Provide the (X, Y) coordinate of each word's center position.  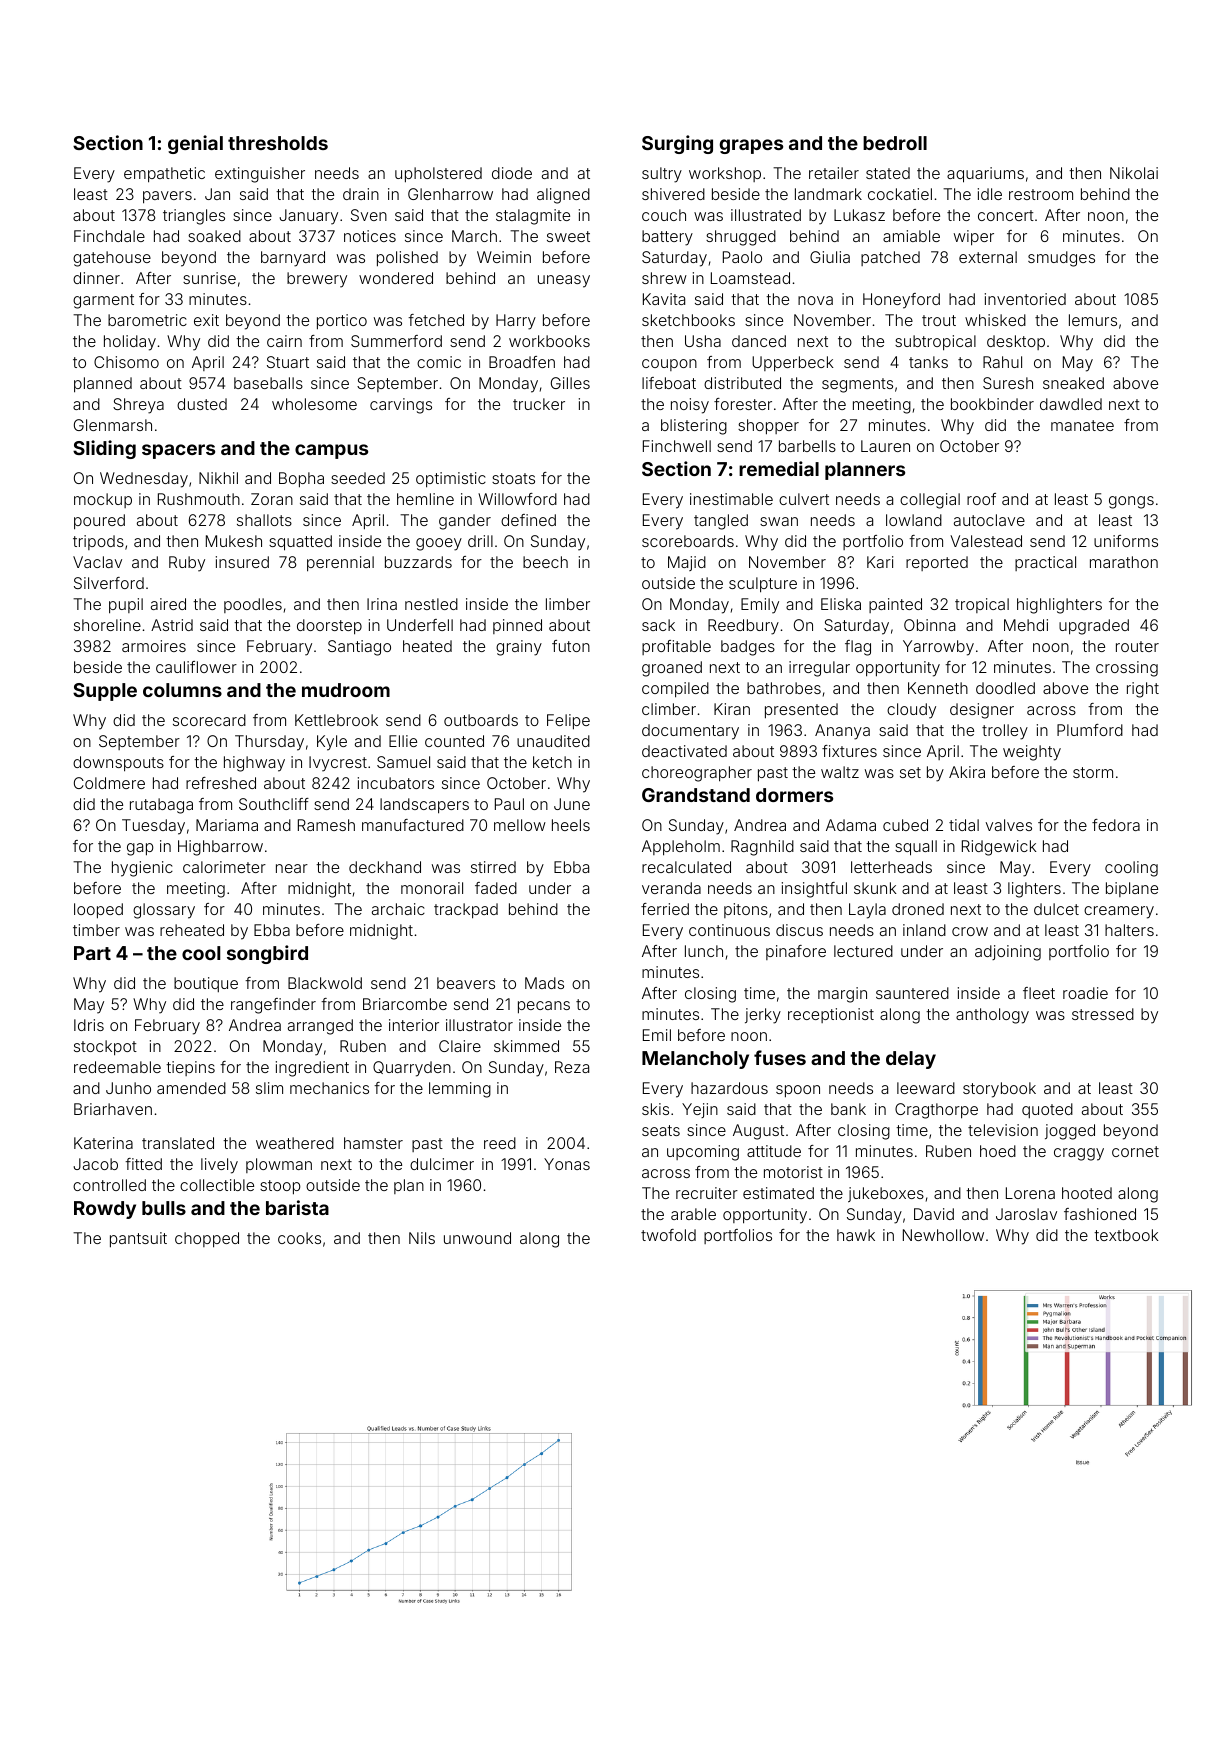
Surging (677, 144)
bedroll (895, 143)
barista (297, 1207)
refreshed (221, 783)
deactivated (684, 751)
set (910, 772)
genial (195, 144)
